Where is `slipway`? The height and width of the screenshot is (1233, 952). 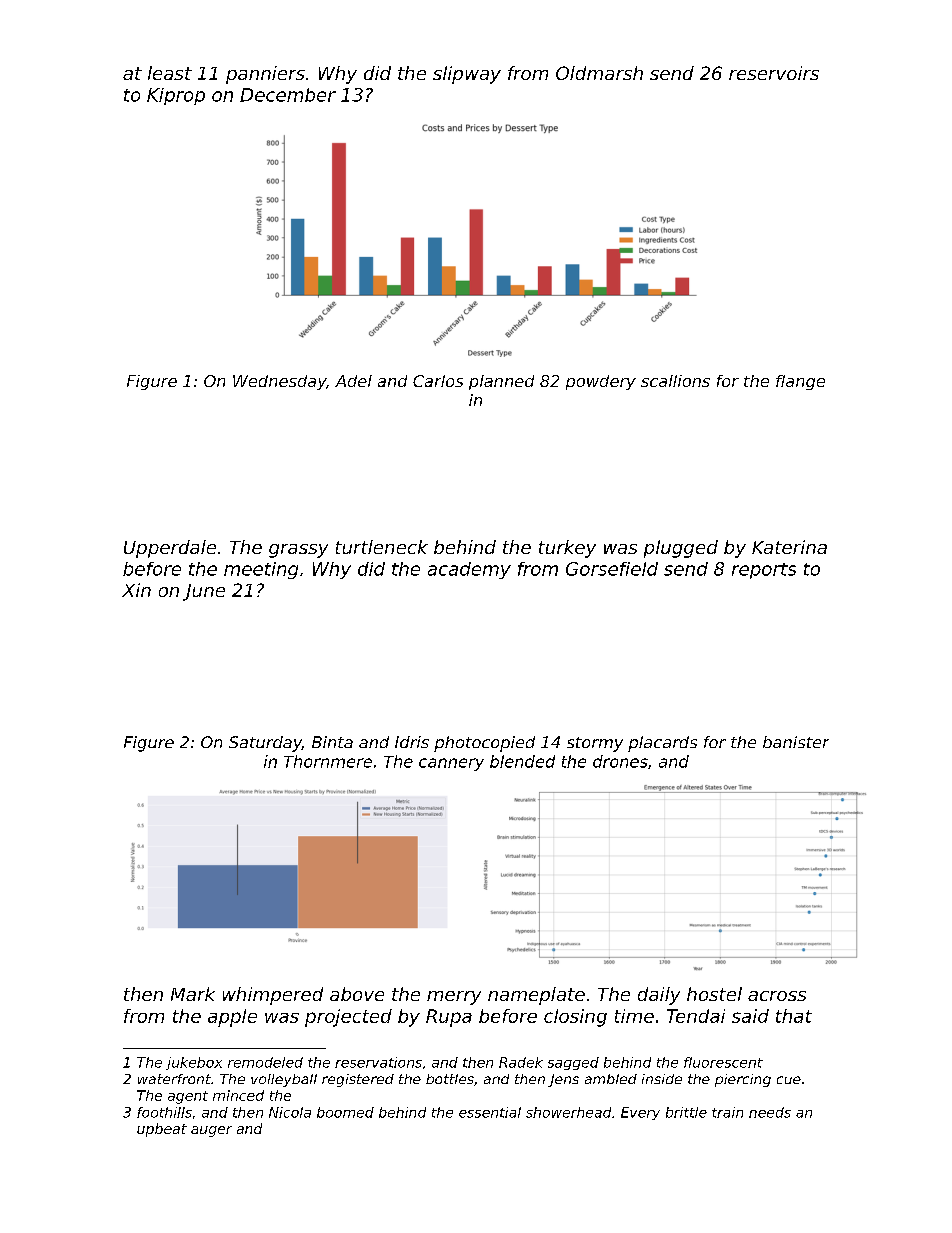
slipway is located at coordinates (467, 75).
